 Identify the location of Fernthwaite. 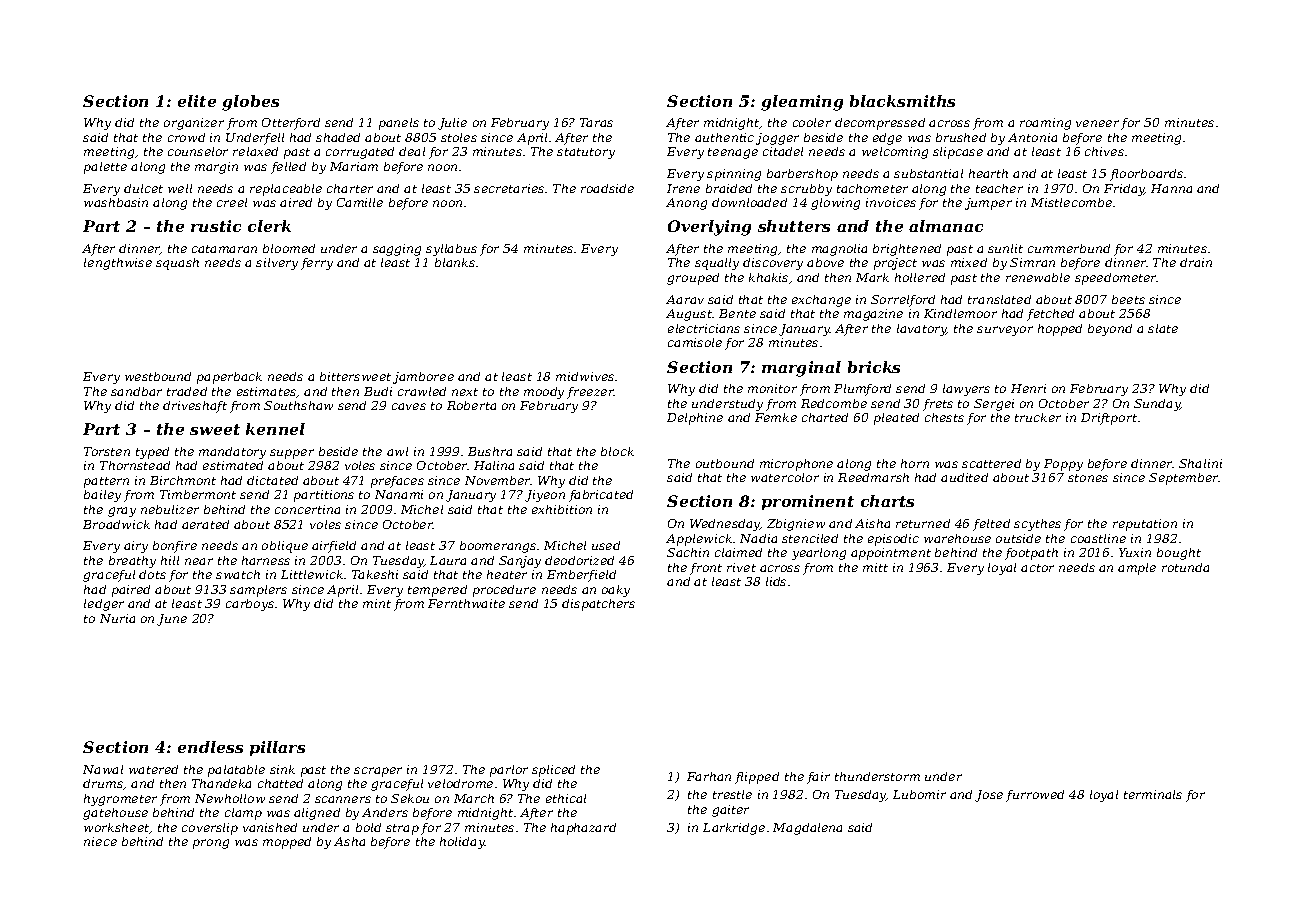
(466, 603).
